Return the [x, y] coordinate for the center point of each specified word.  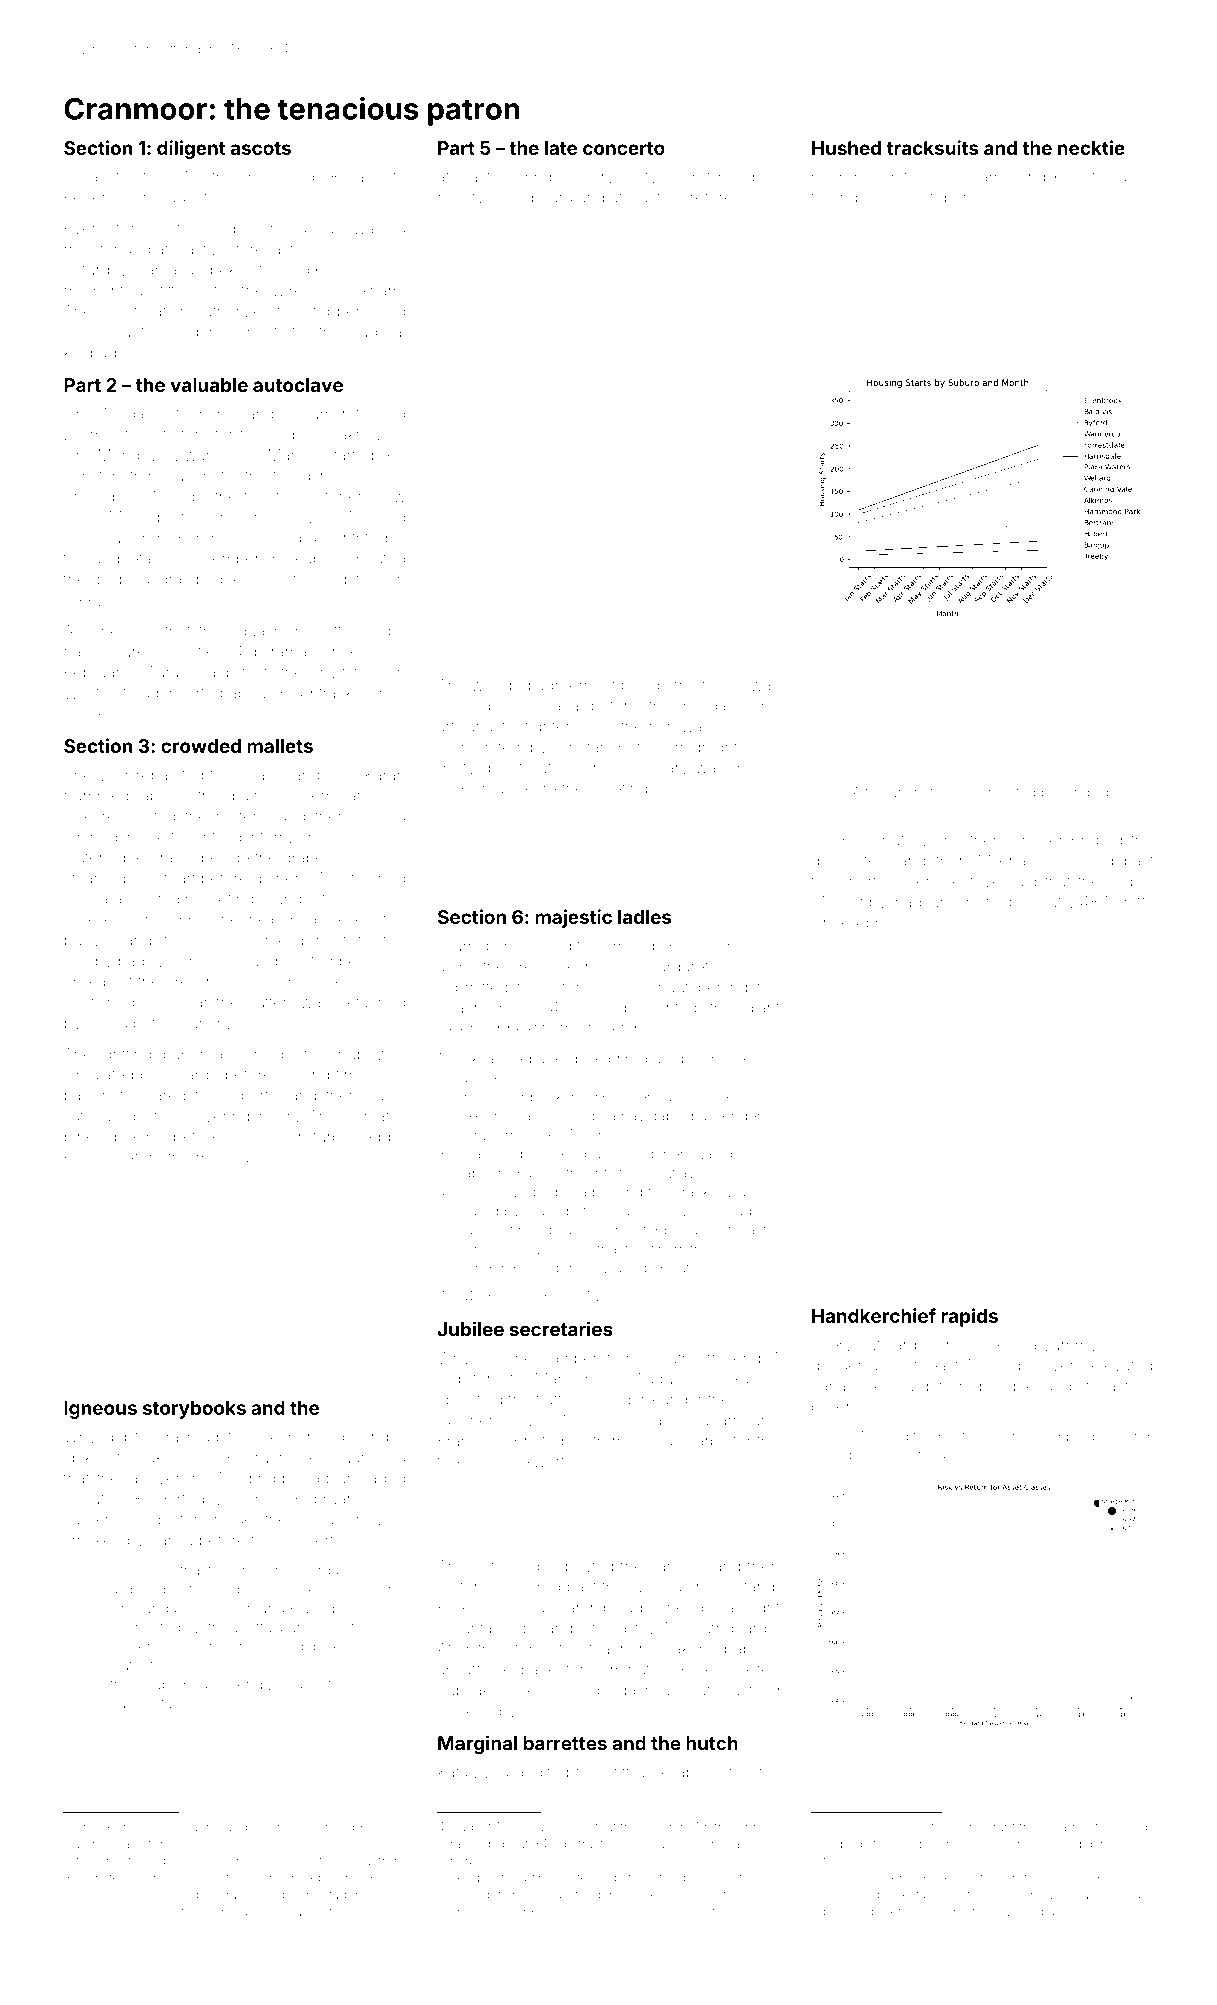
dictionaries [1112, 177]
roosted [1012, 793]
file [769, 1771]
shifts [1135, 901]
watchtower [148, 1665]
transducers [172, 476]
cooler [130, 1646]
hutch [712, 1743]
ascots [261, 148]
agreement [576, 687]
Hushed [846, 148]
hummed [96, 796]
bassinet [94, 1095]
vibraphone [707, 1060]
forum [723, 684]
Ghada [555, 705]
